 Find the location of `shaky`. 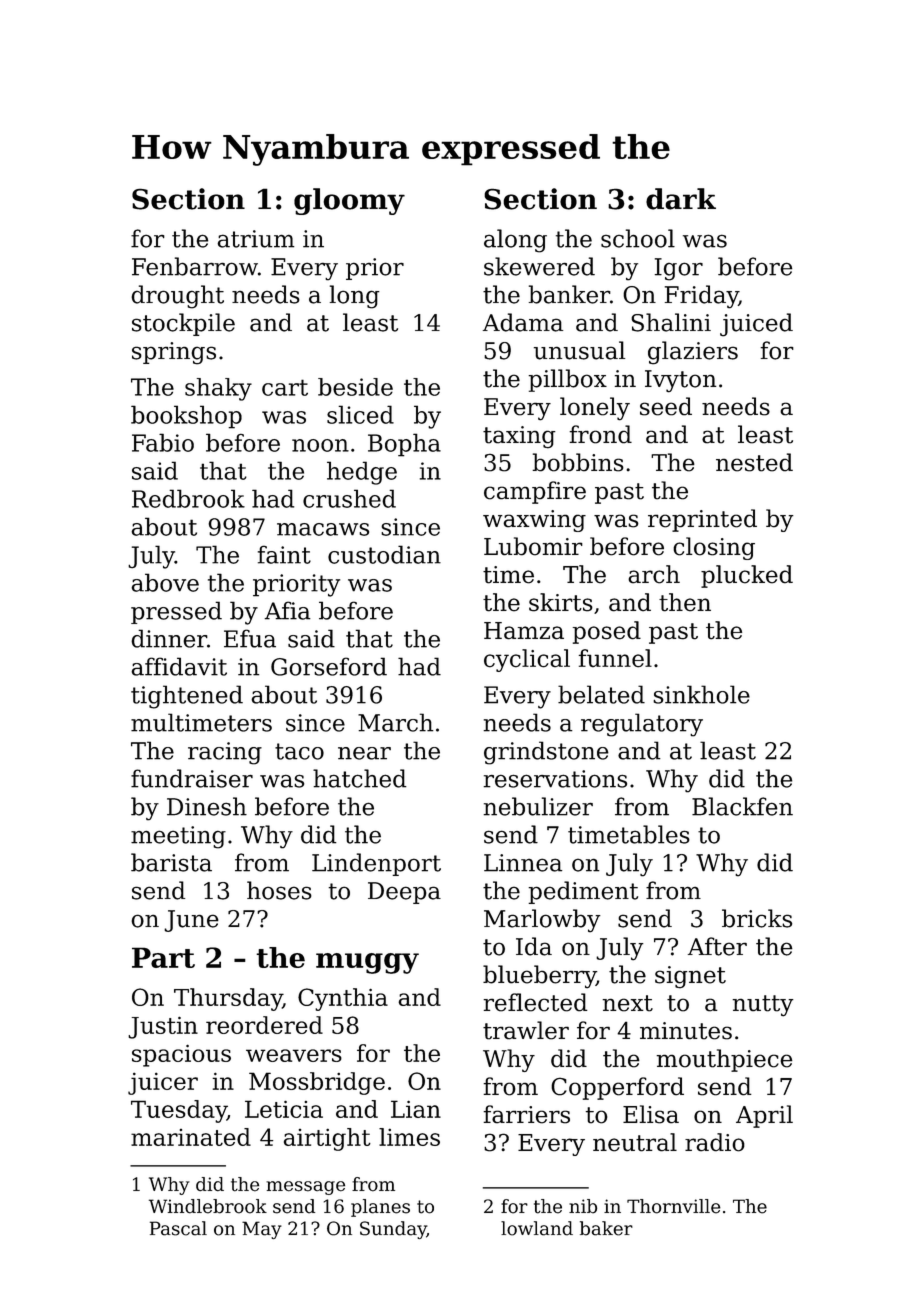

shaky is located at coordinates (218, 389).
